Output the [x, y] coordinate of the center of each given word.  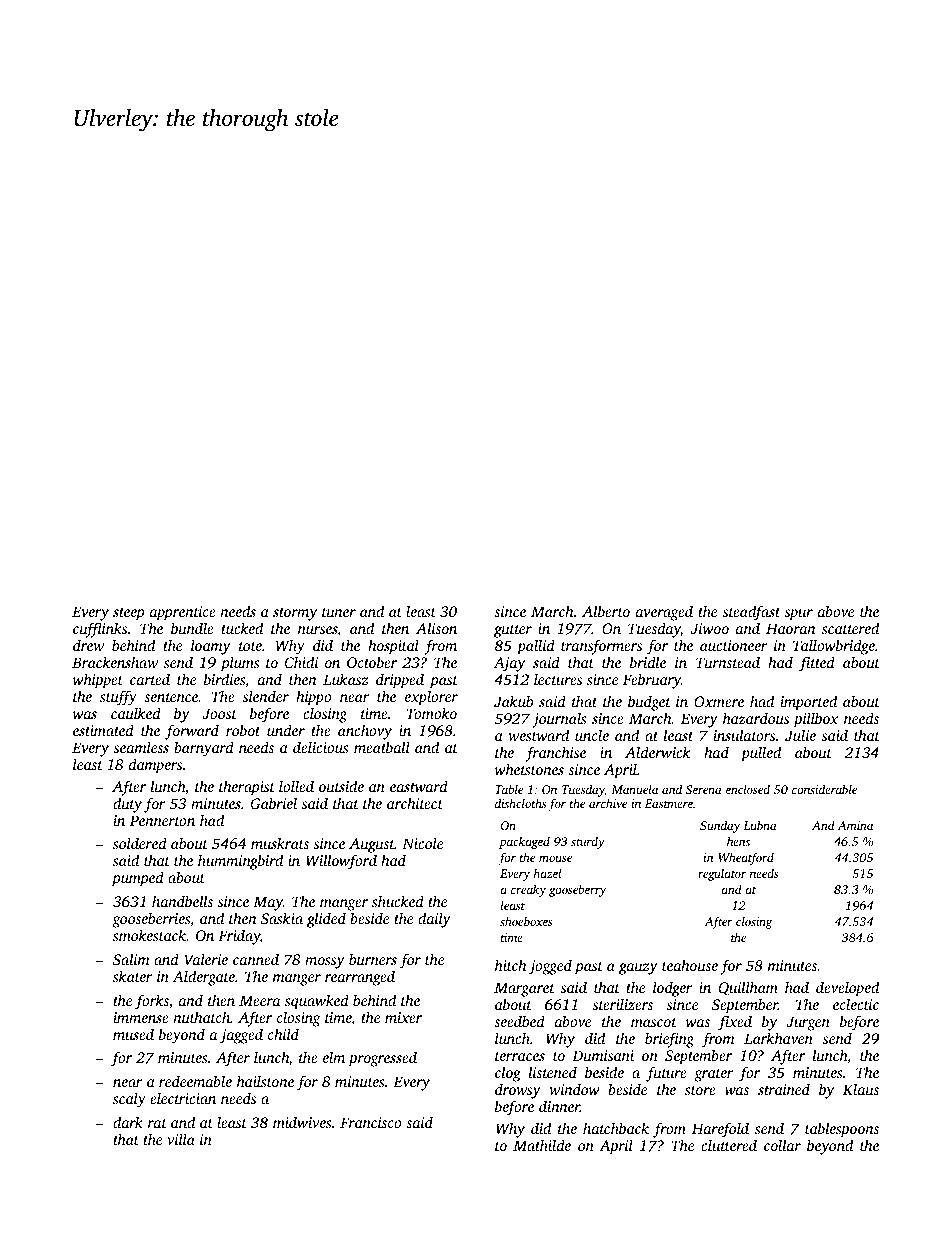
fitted [817, 664]
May [268, 903]
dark [128, 1122]
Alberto [606, 611]
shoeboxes [526, 921]
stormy [295, 614]
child [283, 1034]
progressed [382, 1059]
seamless [141, 747]
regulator [722, 874]
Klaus [861, 1089]
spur [799, 615]
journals [559, 720]
